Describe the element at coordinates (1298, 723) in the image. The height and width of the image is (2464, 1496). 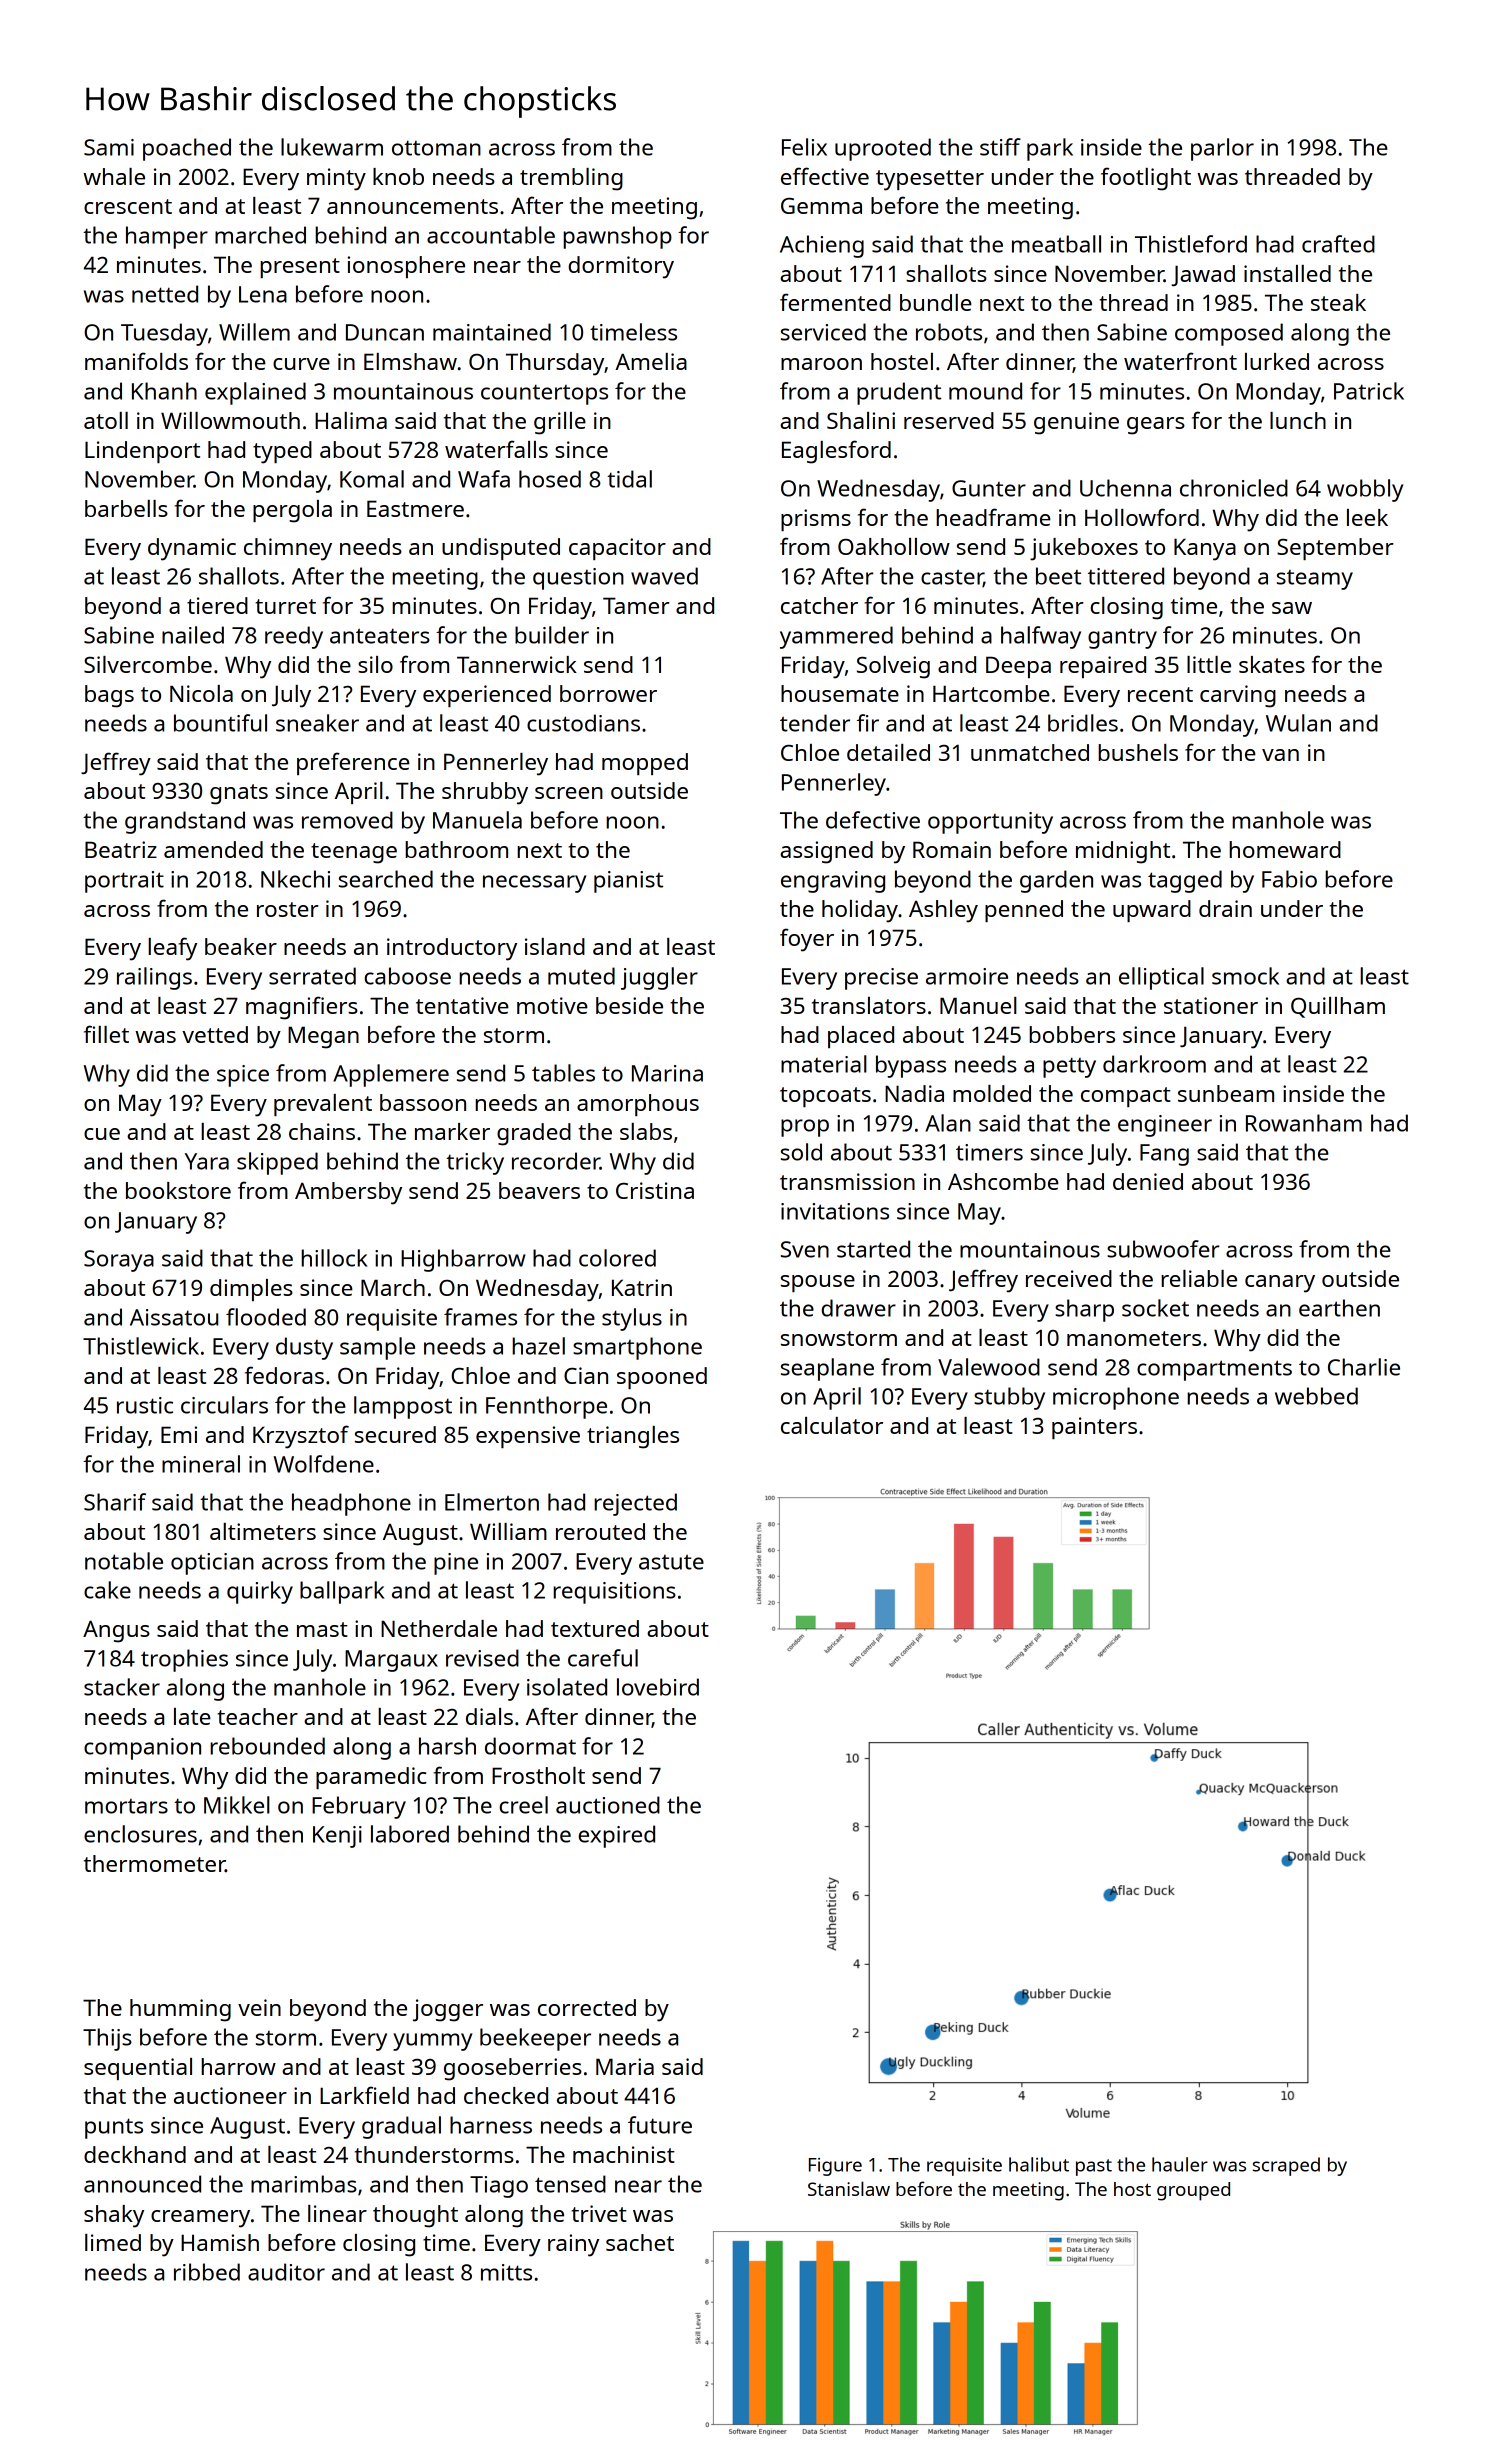
I see `Wulan` at that location.
